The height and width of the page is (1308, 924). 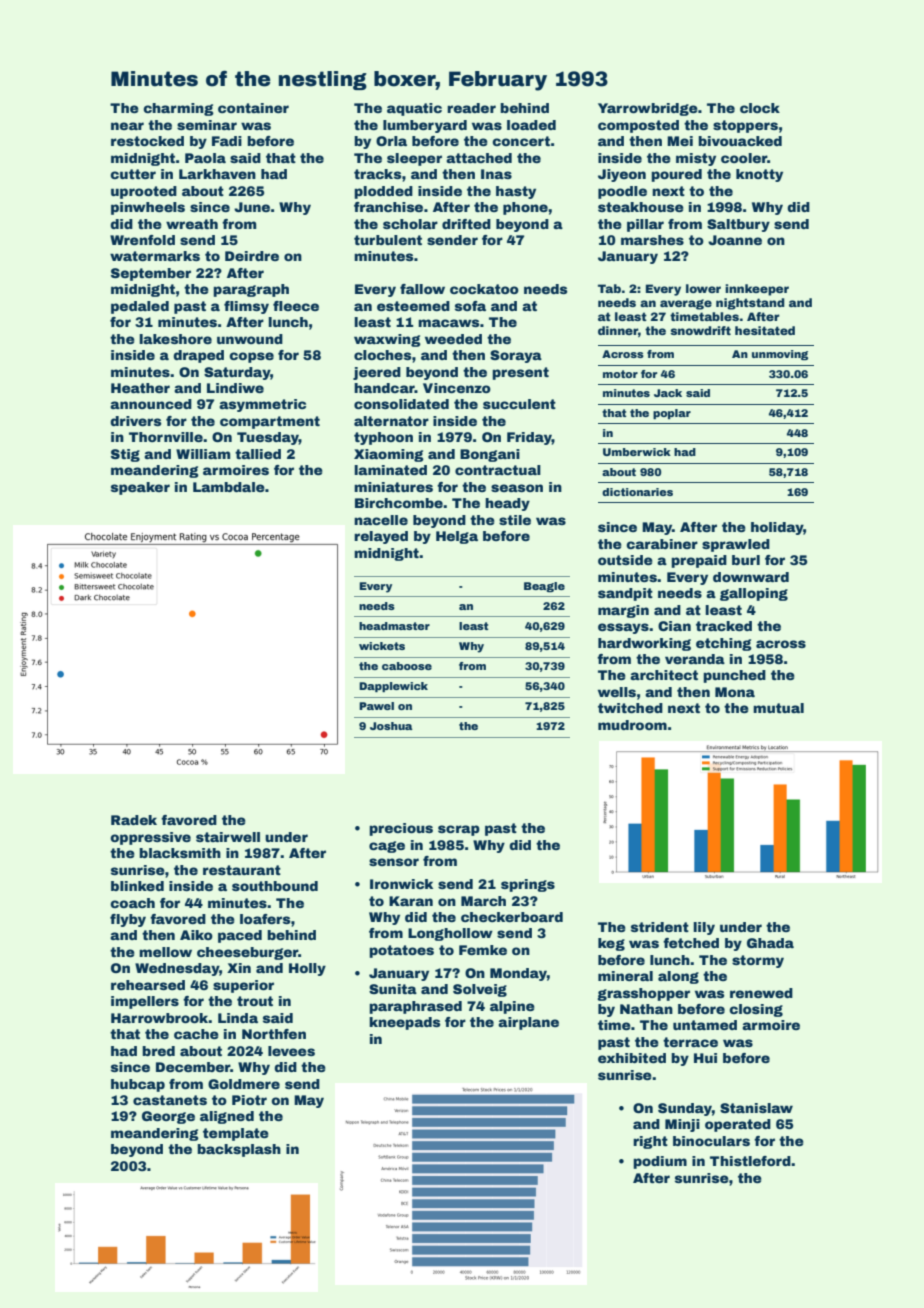 What do you see at coordinates (401, 951) in the page?
I see `potatoes` at bounding box center [401, 951].
